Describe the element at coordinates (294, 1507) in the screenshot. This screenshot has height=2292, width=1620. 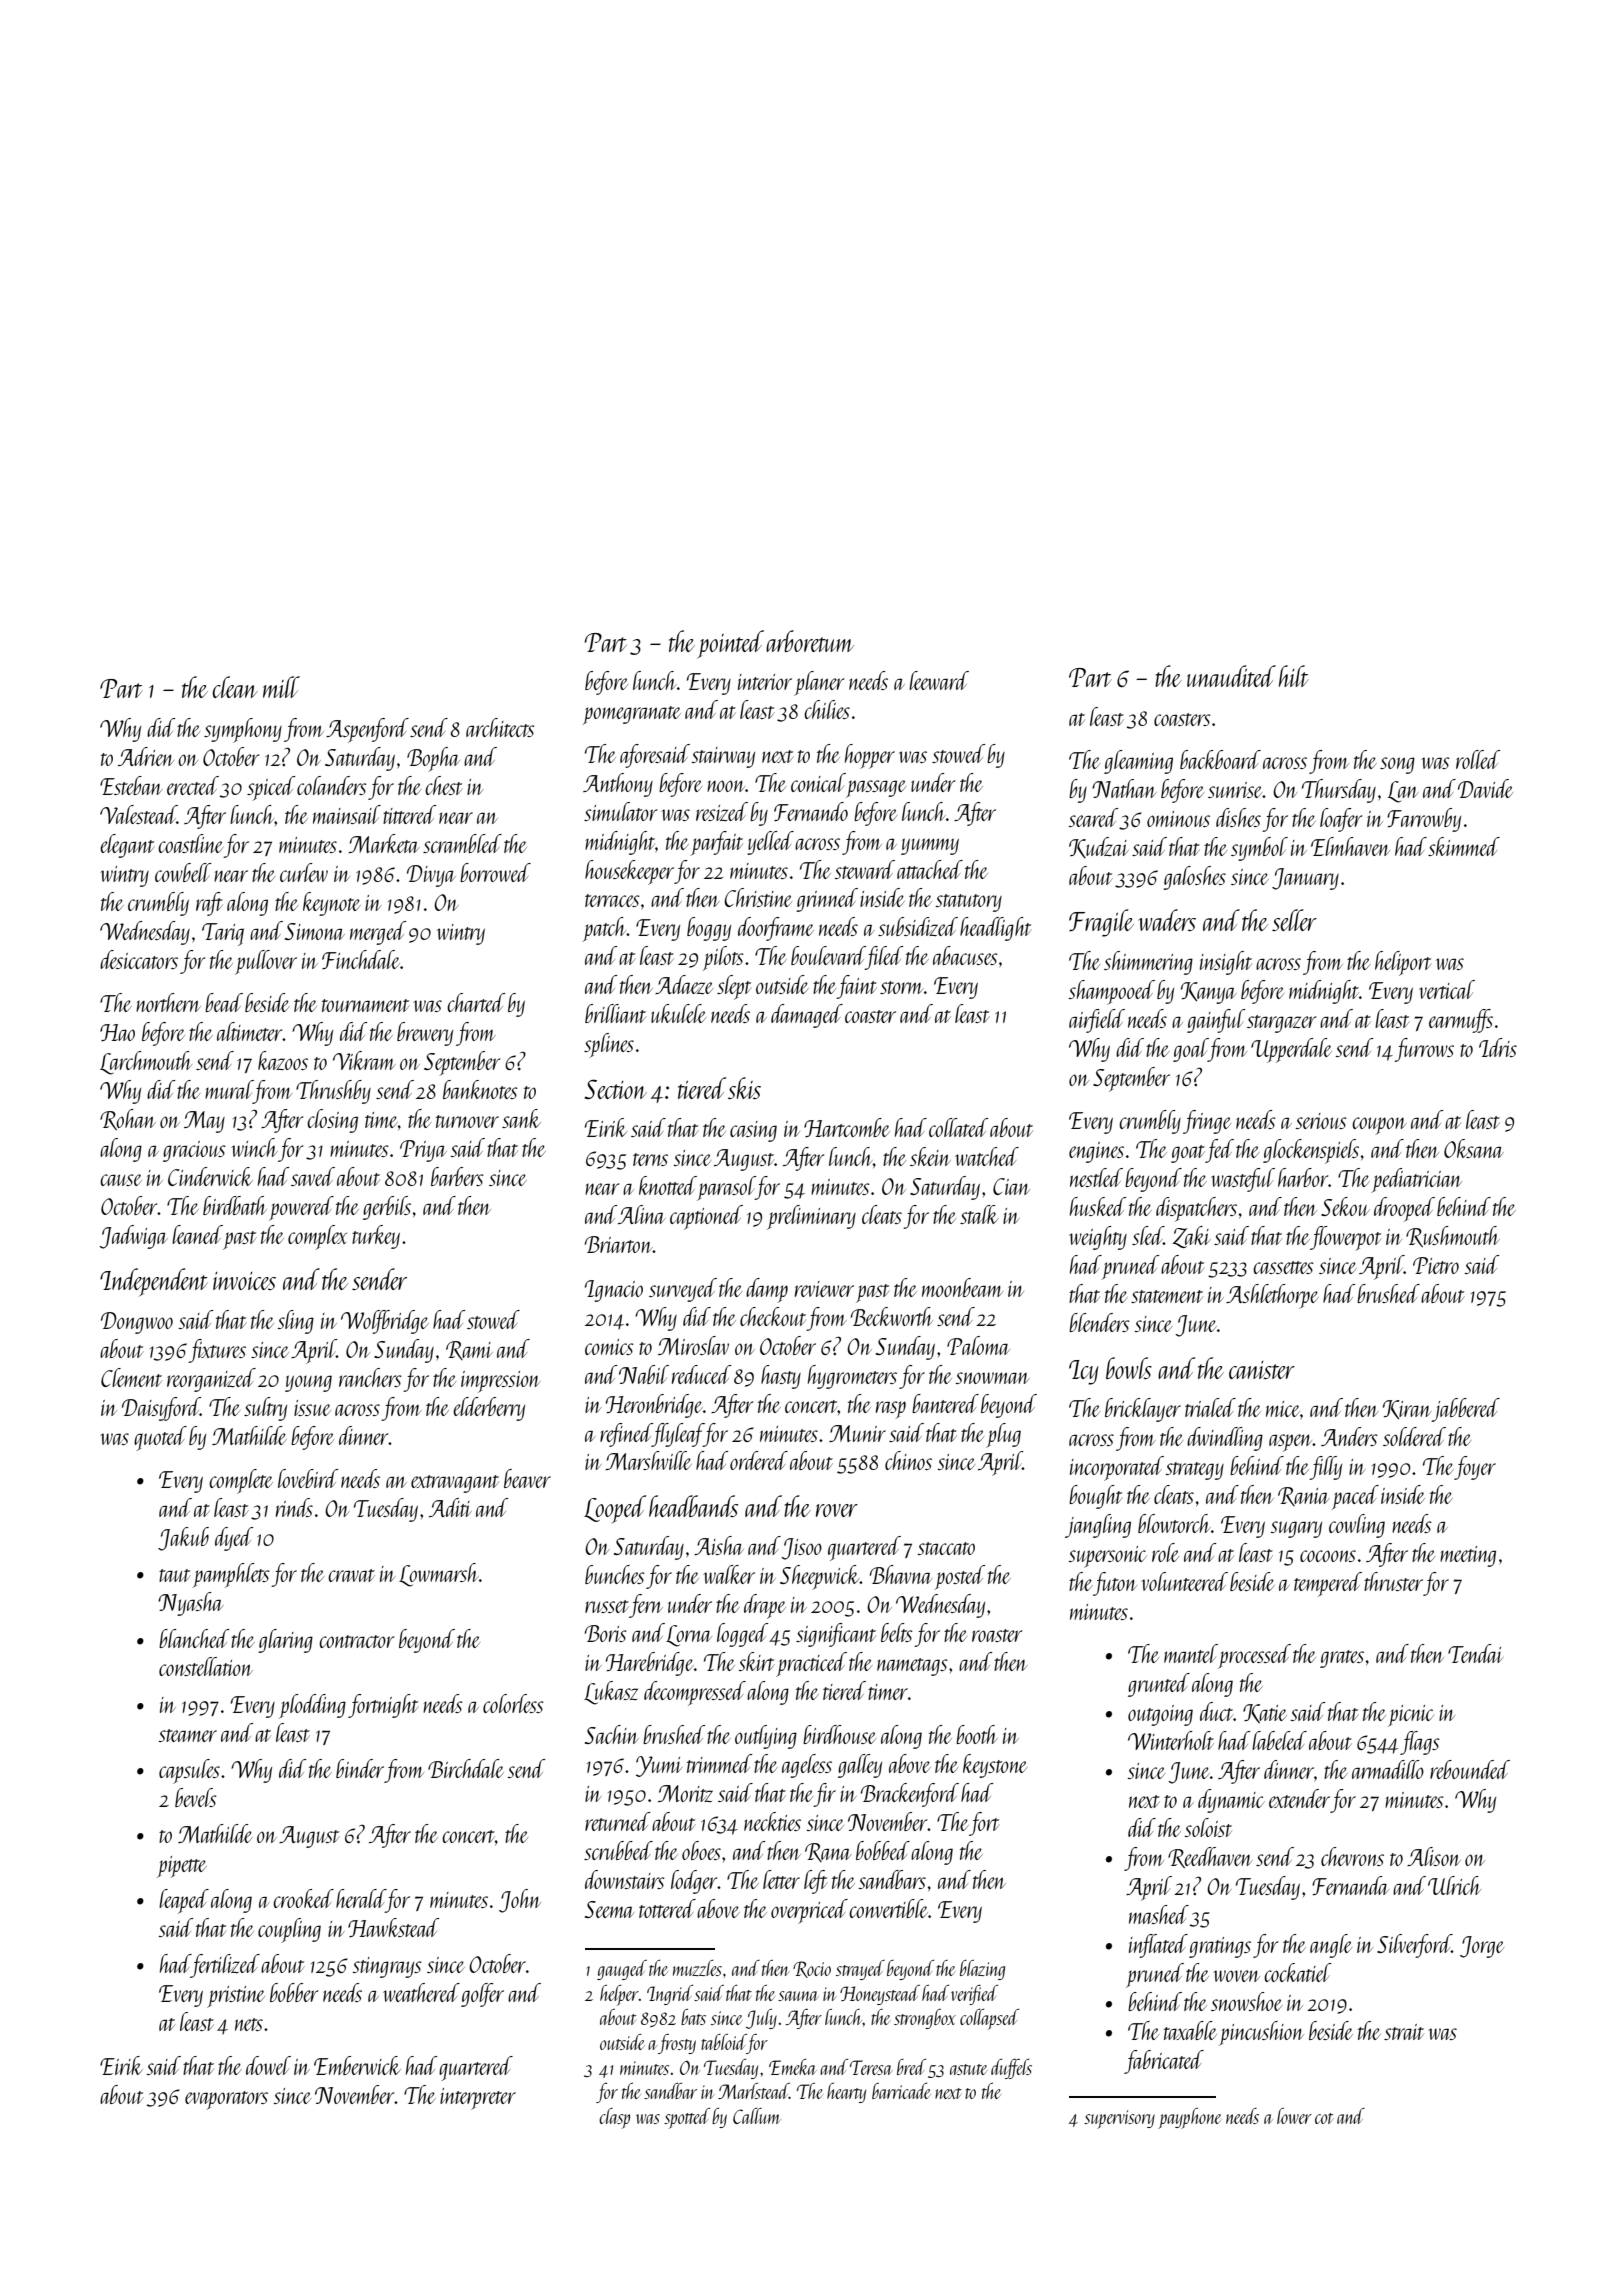
I see `rinds` at that location.
